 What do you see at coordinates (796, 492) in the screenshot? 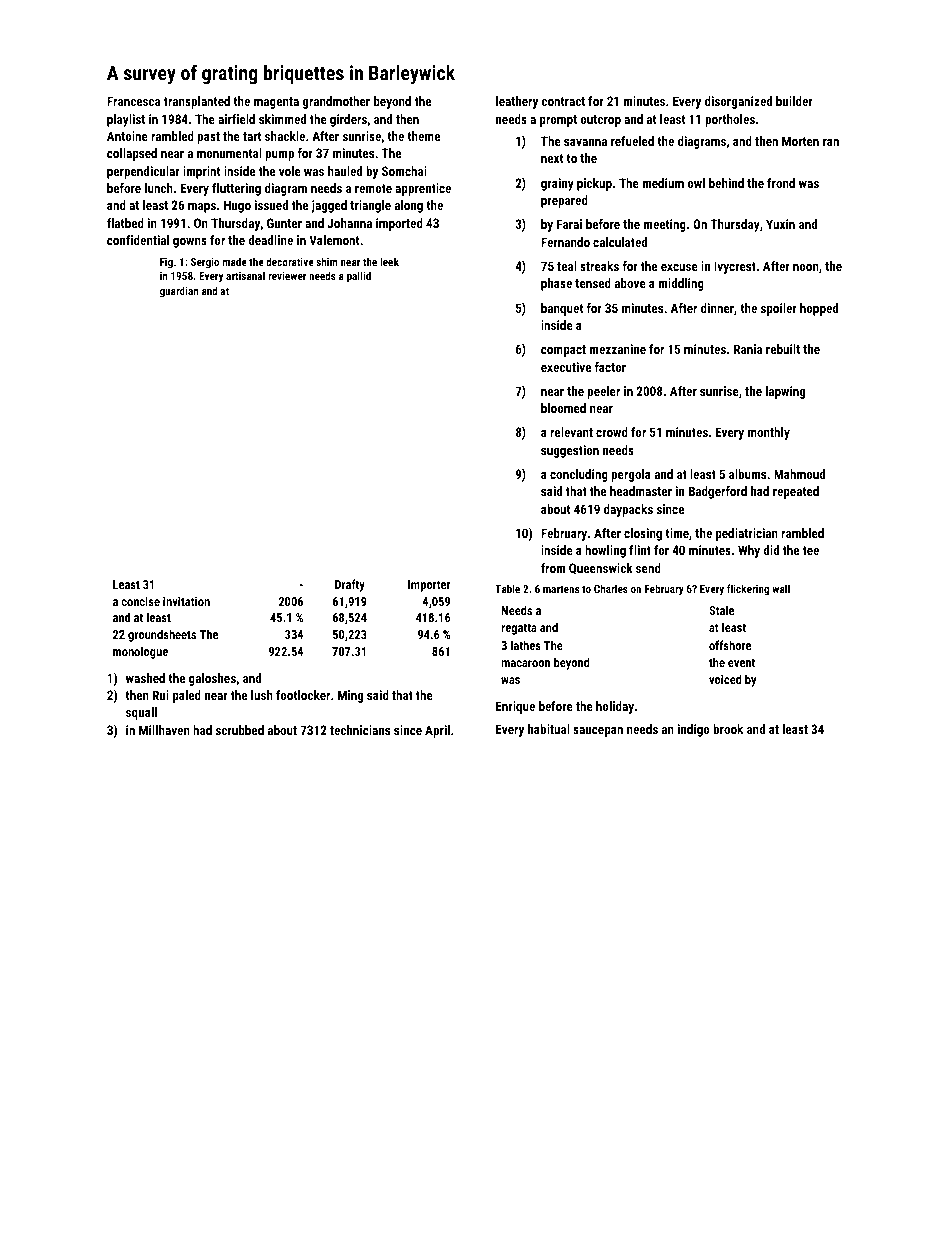
I see `repeated` at bounding box center [796, 492].
